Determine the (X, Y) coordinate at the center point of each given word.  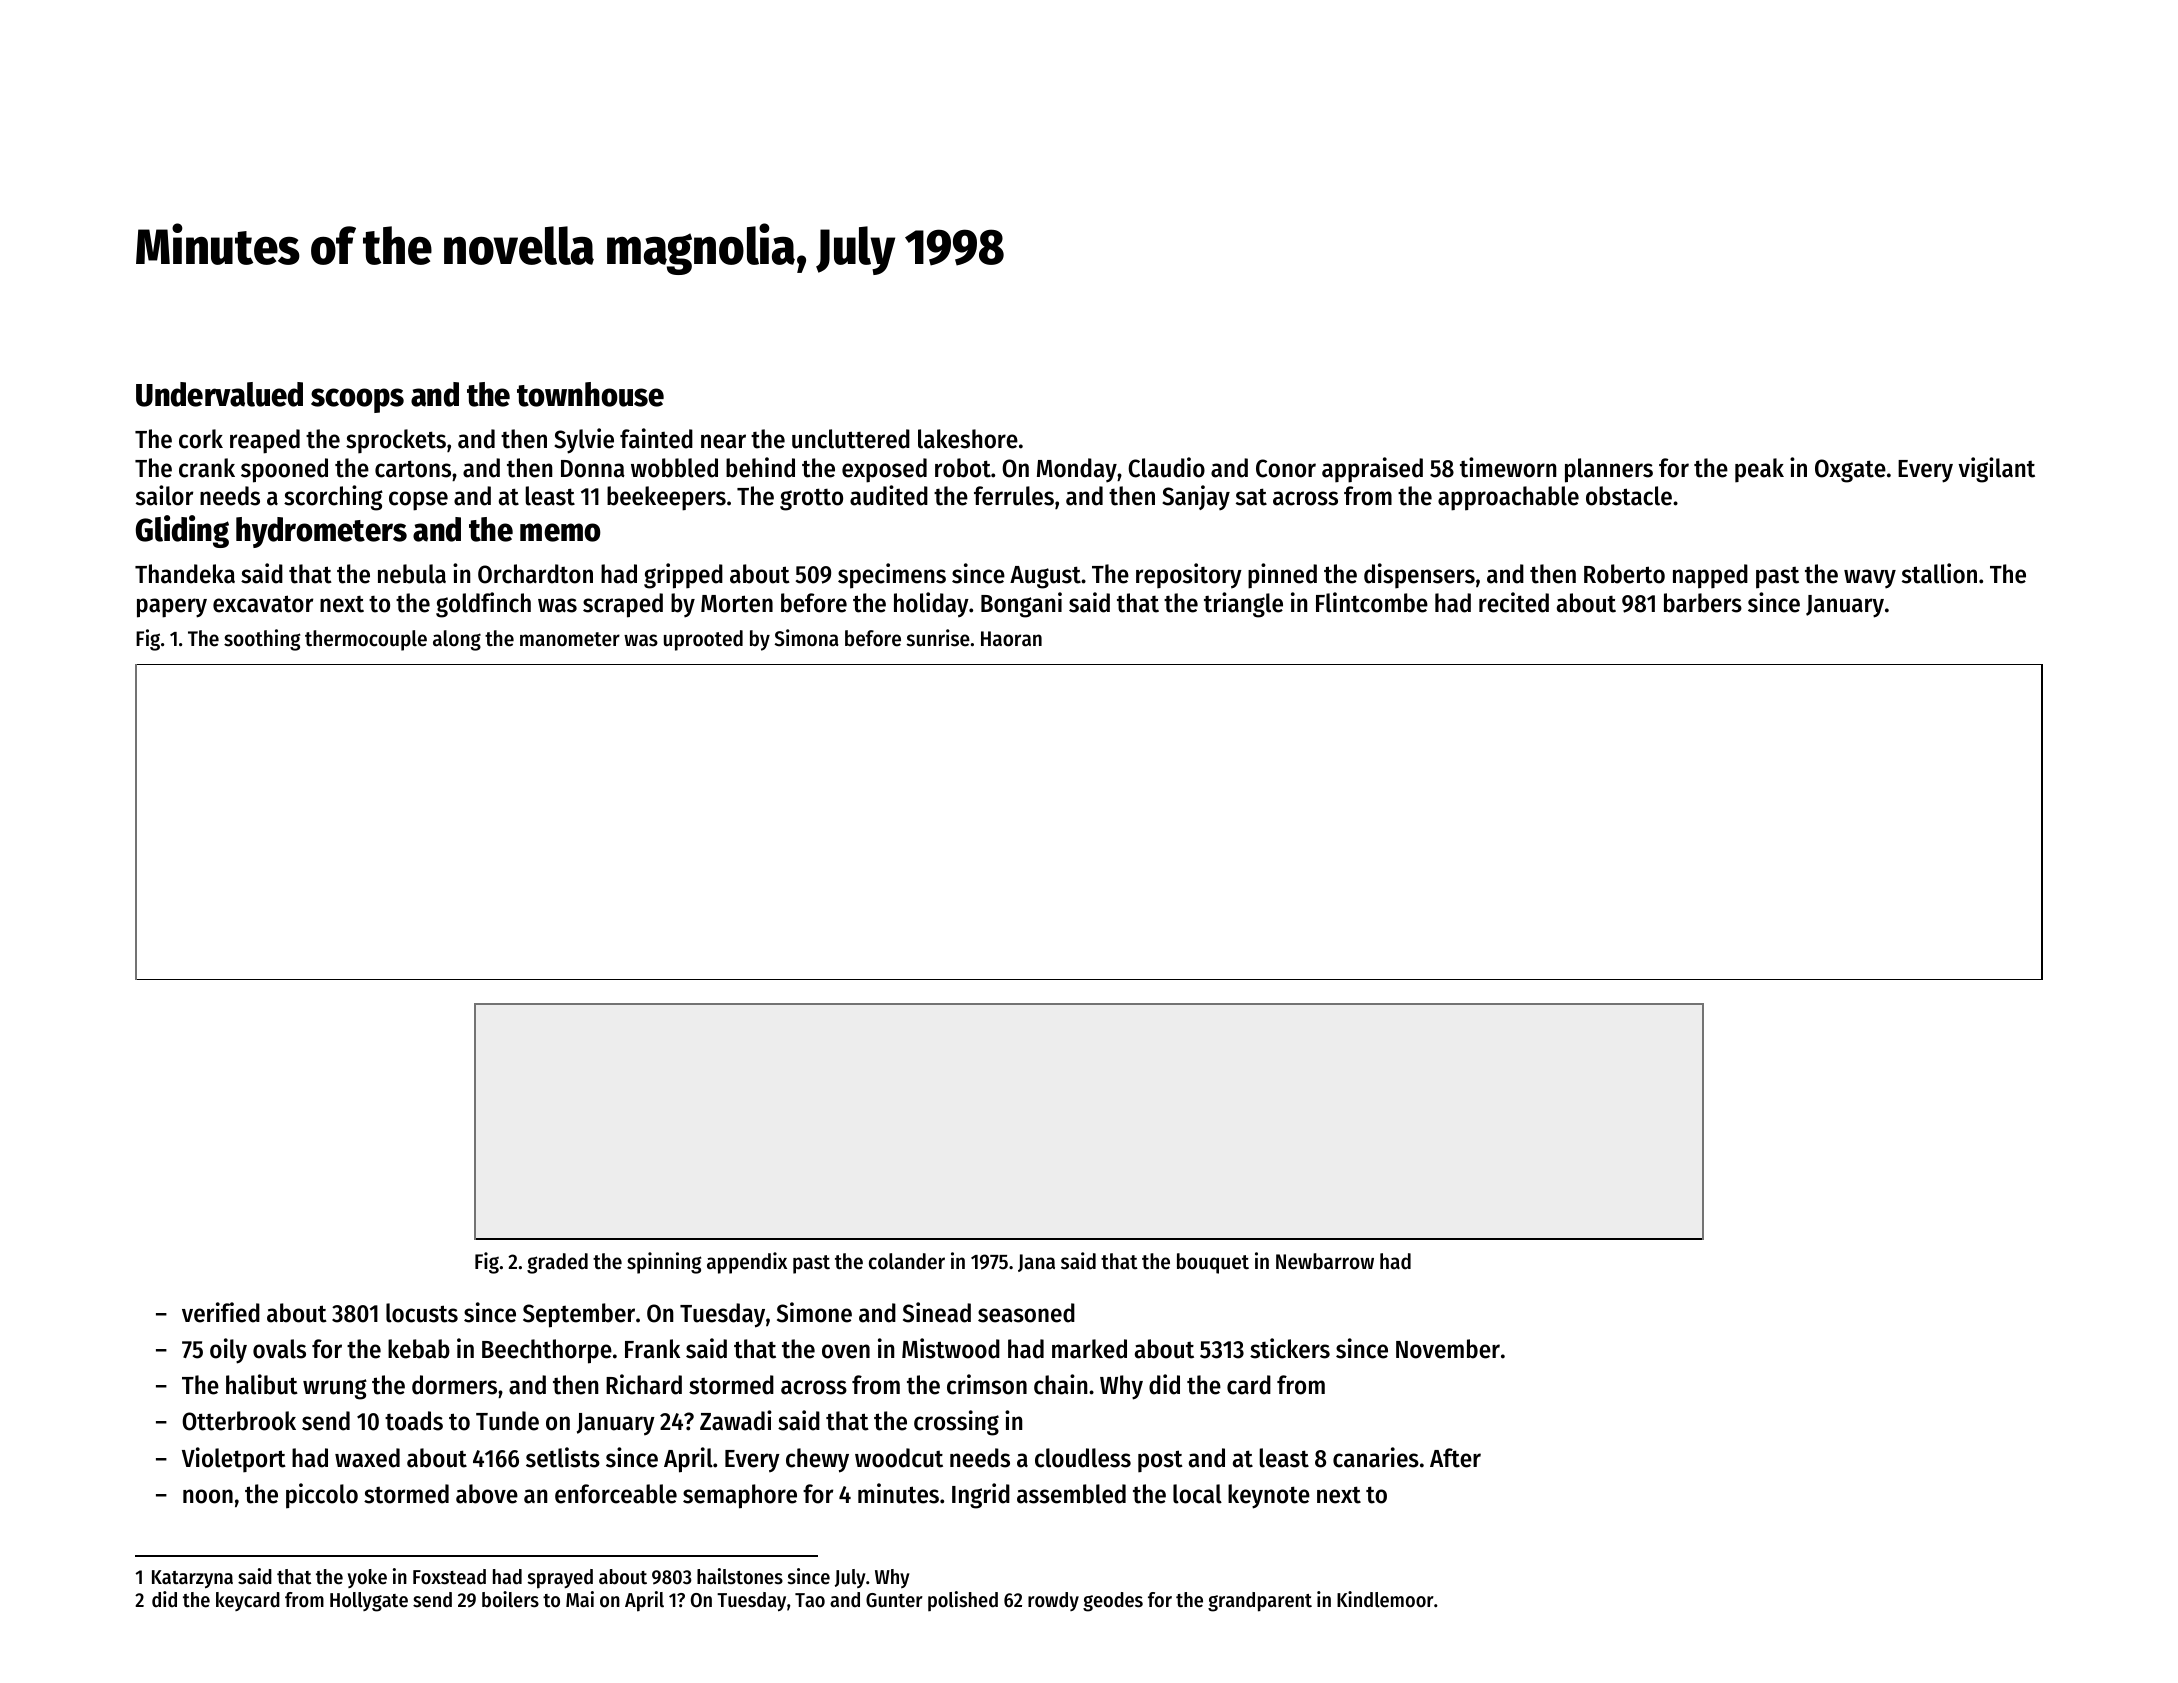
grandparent (1260, 1602)
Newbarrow (1325, 1261)
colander (907, 1261)
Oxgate (1850, 471)
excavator (263, 604)
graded (557, 1263)
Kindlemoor (1385, 1599)
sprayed (560, 1579)
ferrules (1014, 496)
